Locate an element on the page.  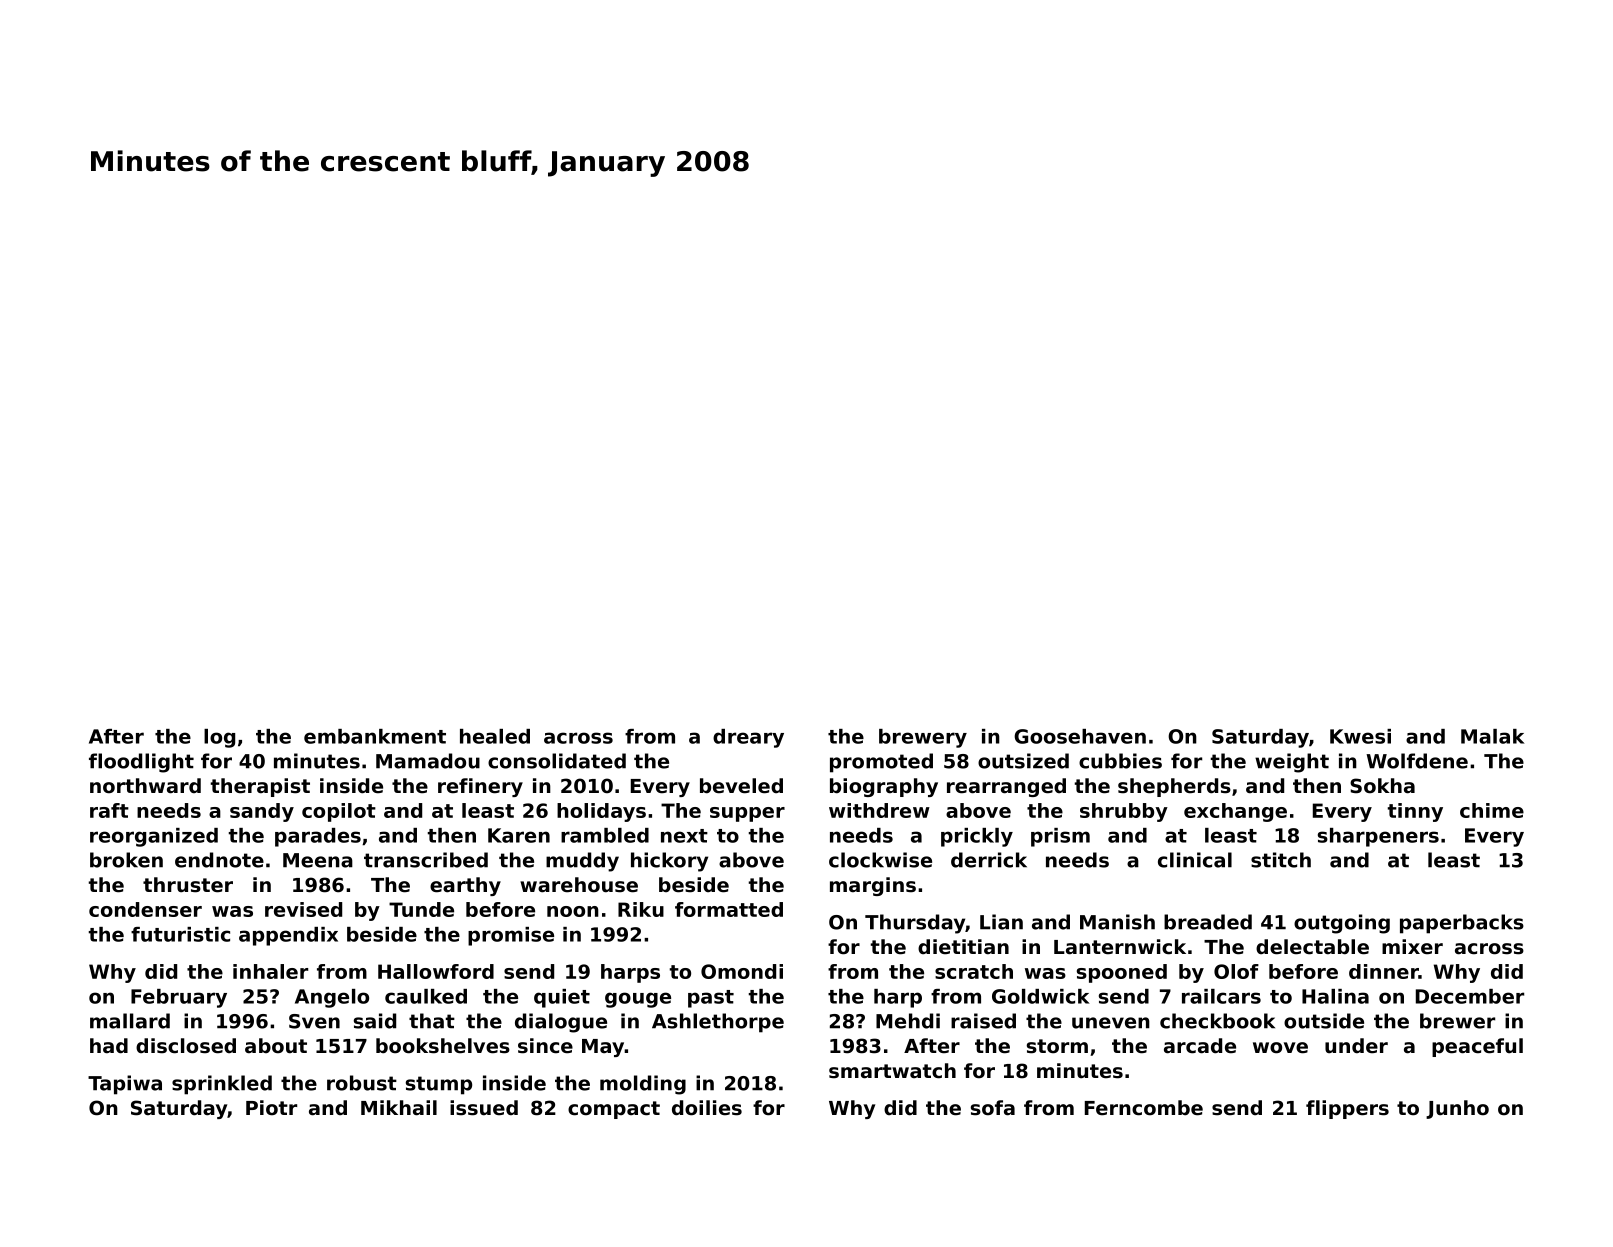
Karen is located at coordinates (519, 835).
